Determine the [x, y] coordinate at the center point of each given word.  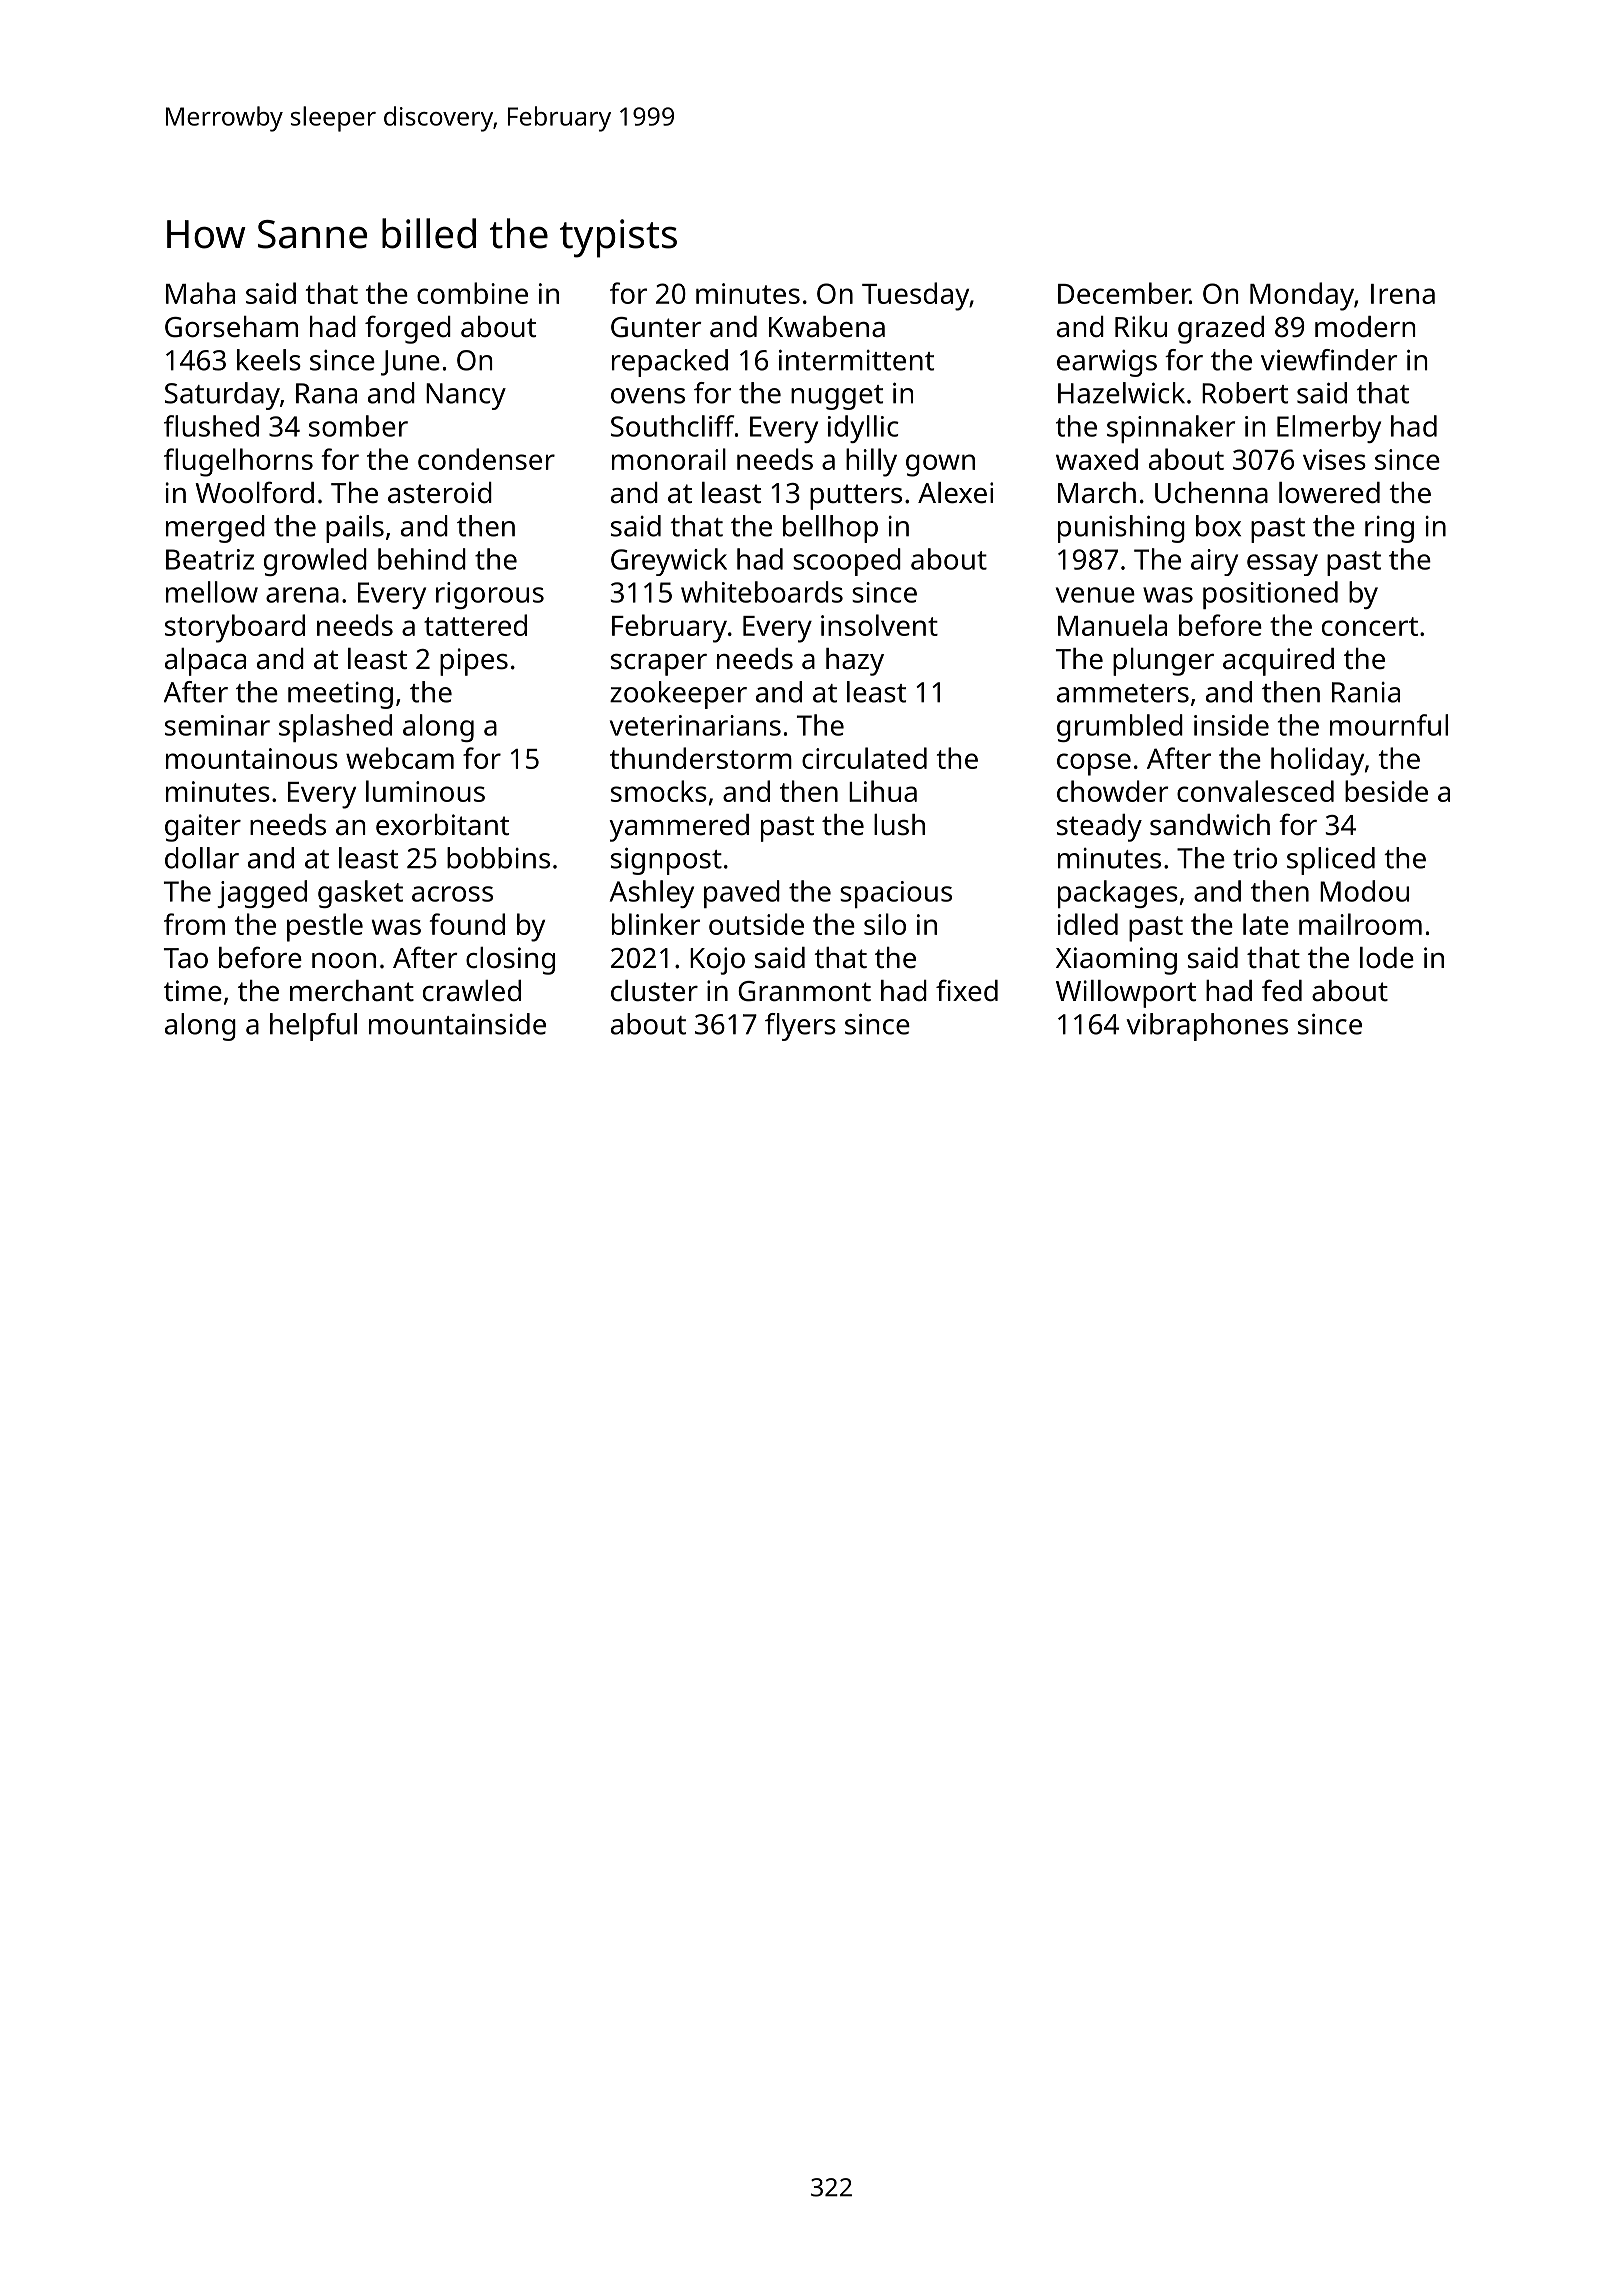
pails [355, 529]
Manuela [1112, 625]
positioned [1270, 595]
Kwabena [827, 327]
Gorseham [231, 327]
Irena [1403, 294]
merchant [352, 991]
